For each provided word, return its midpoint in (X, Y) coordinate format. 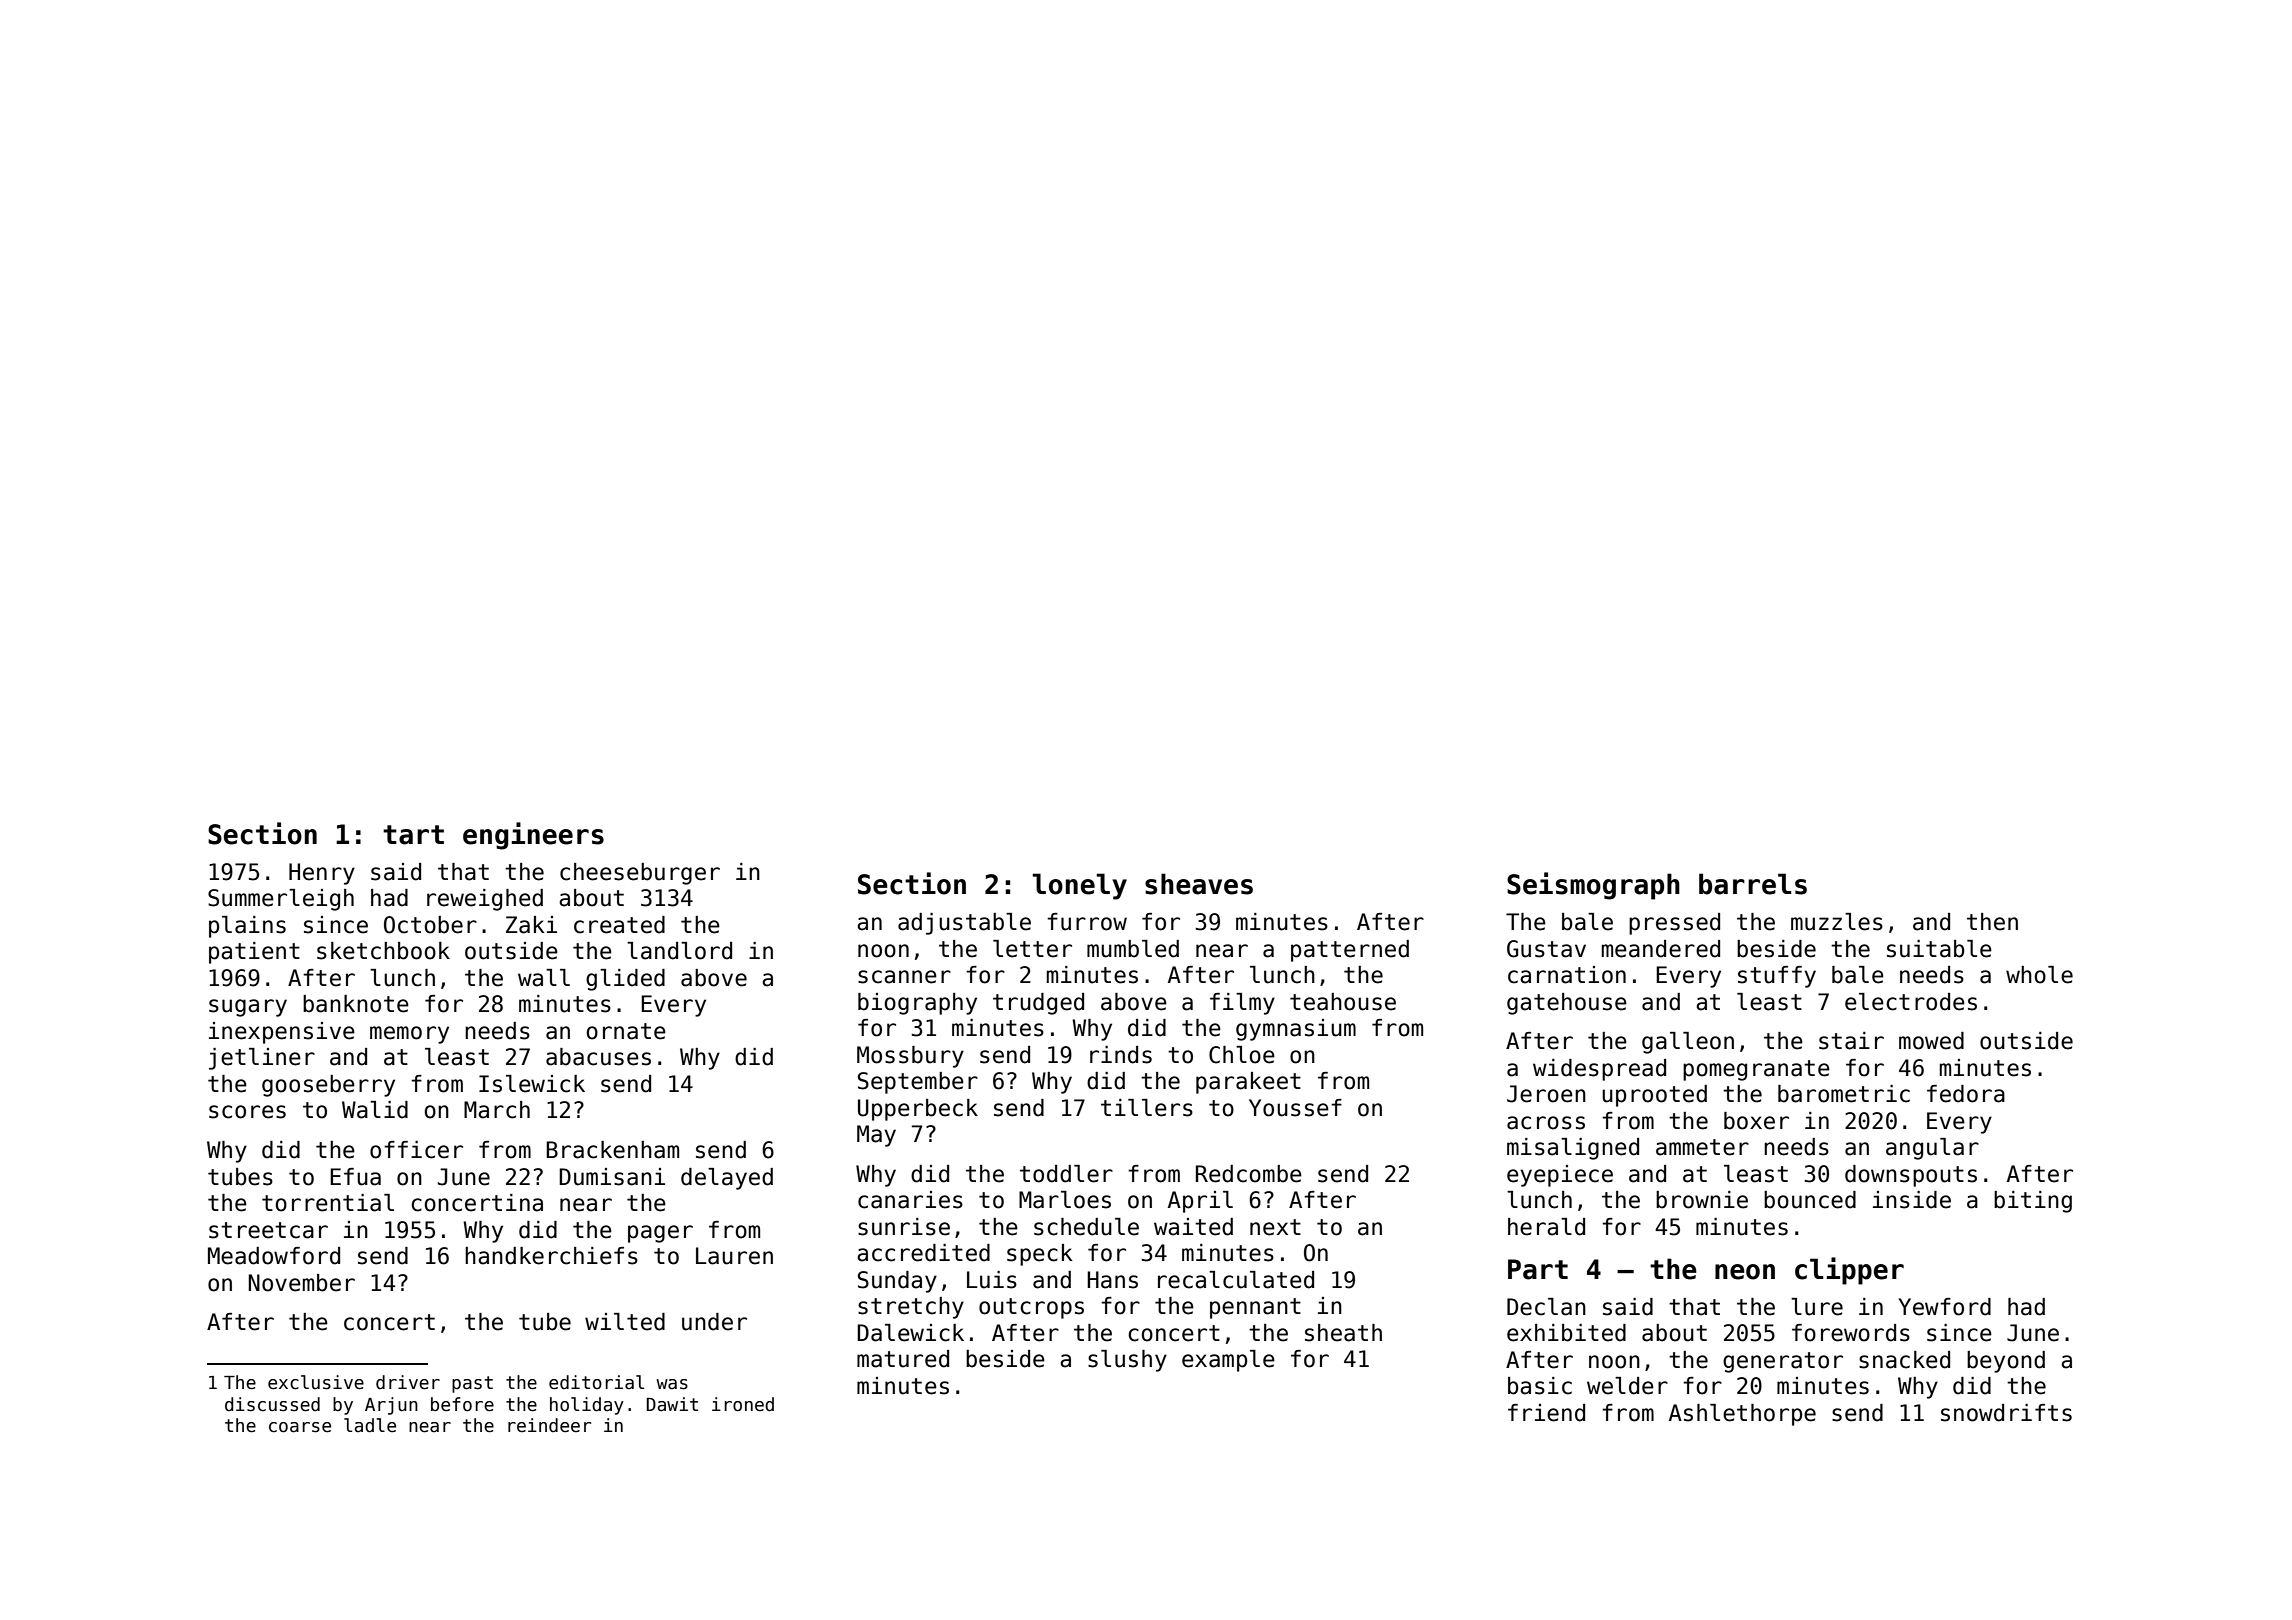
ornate (626, 1031)
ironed (743, 1404)
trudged (1038, 1004)
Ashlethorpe (1742, 1415)
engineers (533, 836)
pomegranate (1756, 1070)
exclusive (316, 1382)
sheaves (1199, 884)
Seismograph (1593, 886)
